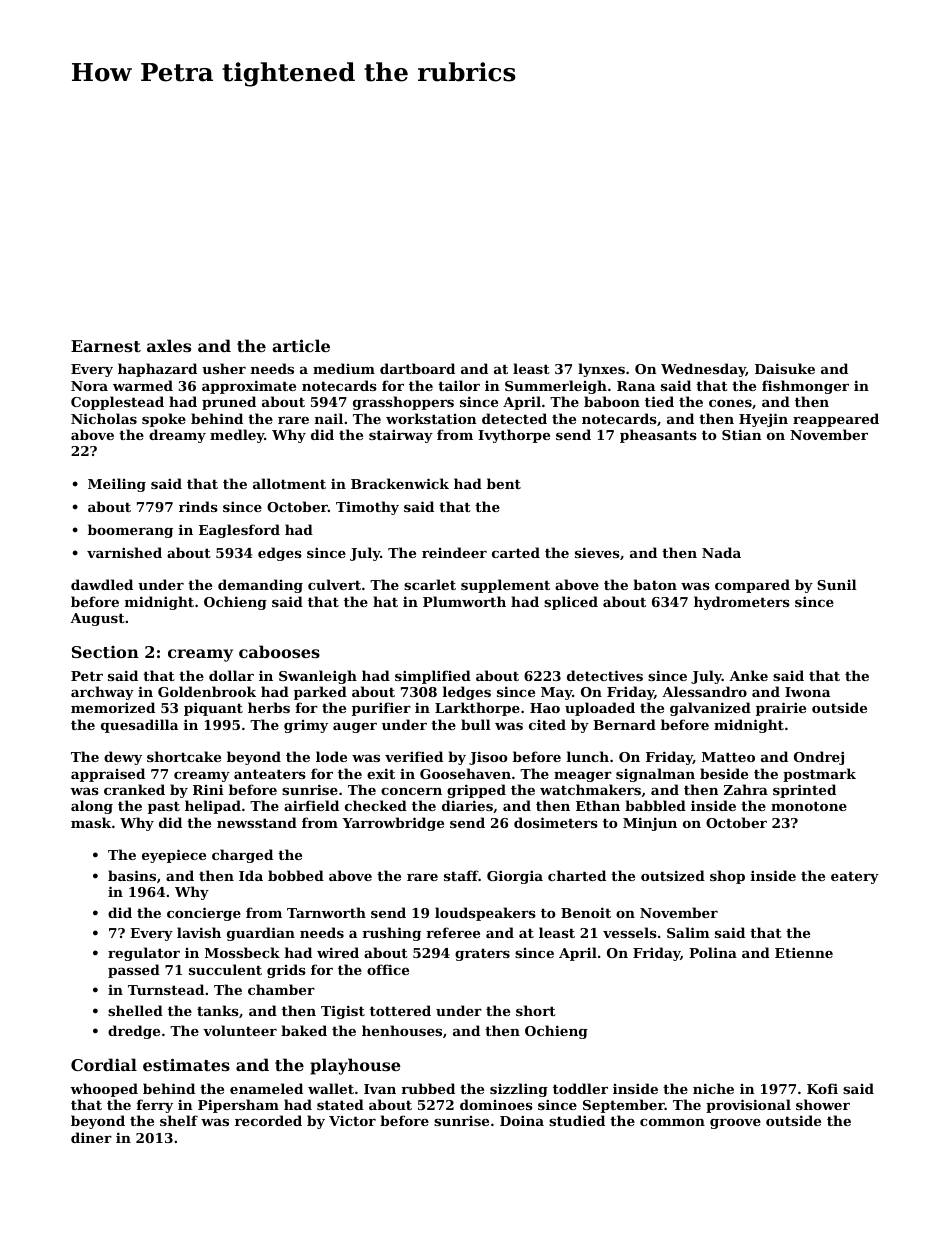 Image resolution: width=952 pixels, height=1233 pixels. I want to click on appraised, so click(108, 775).
